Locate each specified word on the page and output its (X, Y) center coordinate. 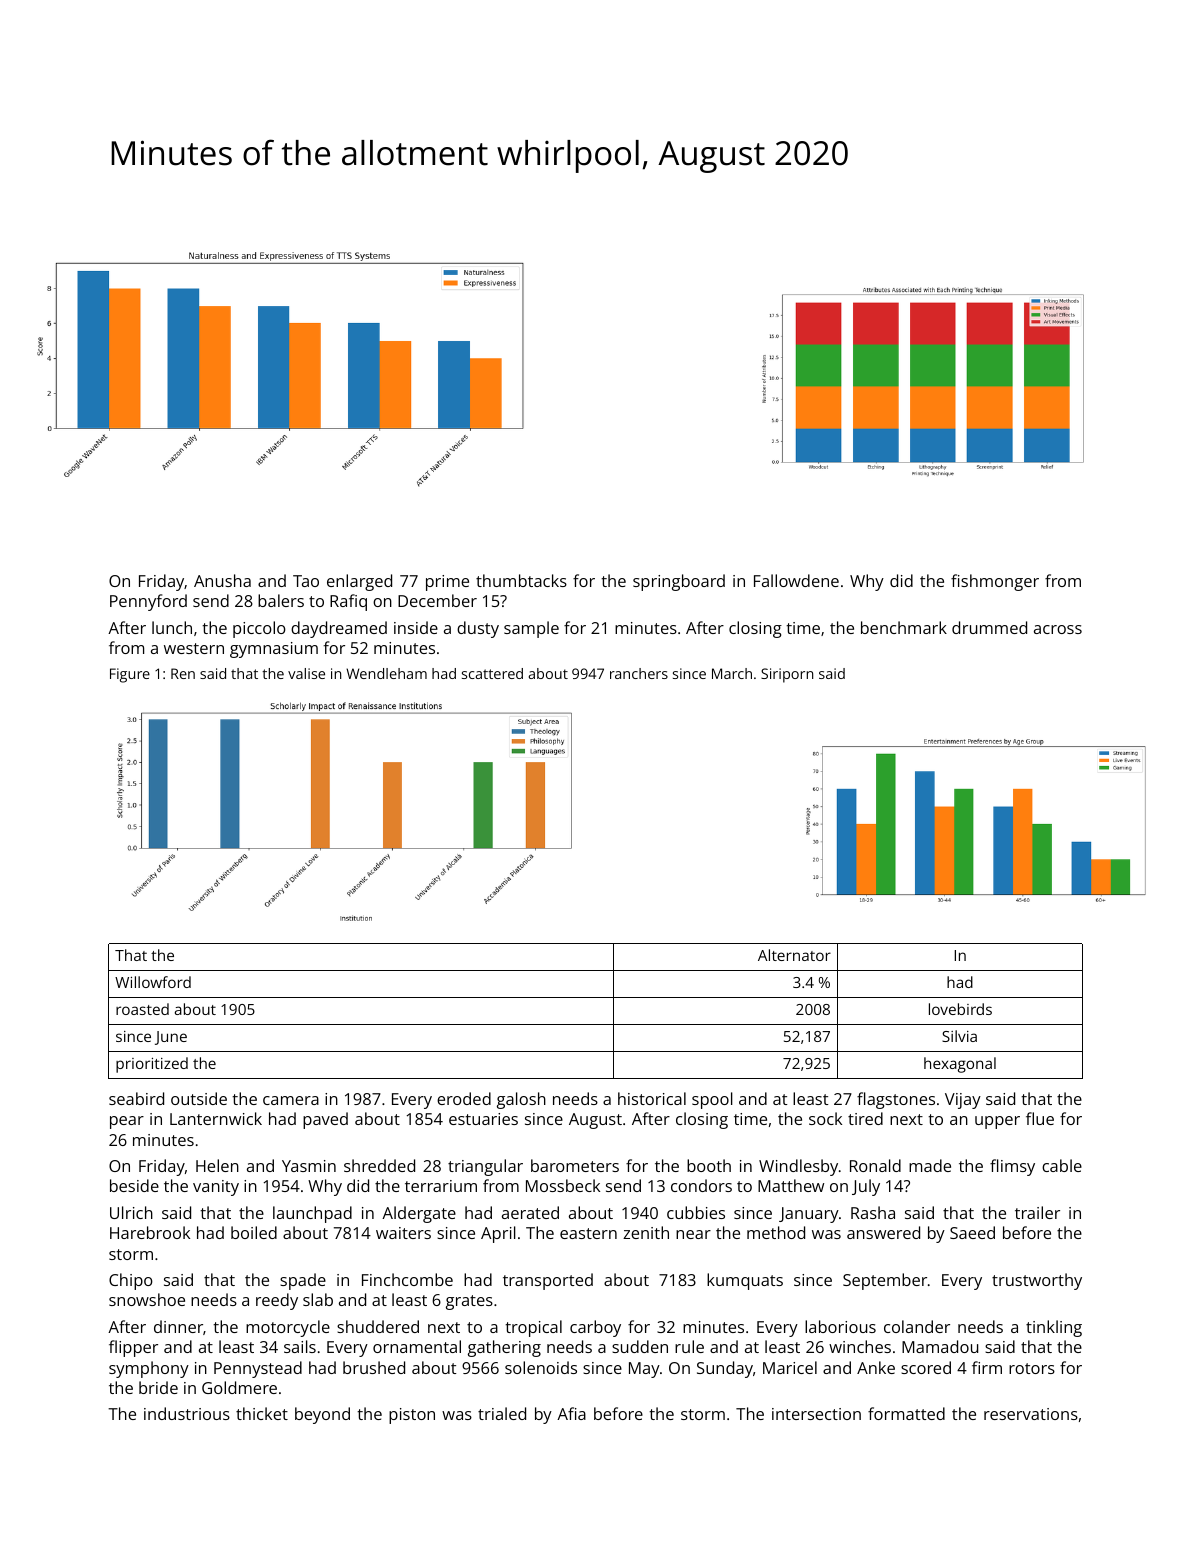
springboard (679, 582)
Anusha (222, 580)
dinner (178, 1326)
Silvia (959, 1036)
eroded (464, 1098)
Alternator (794, 955)
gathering (504, 1348)
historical (652, 1098)
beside (134, 1185)
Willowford (153, 982)
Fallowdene (796, 580)
